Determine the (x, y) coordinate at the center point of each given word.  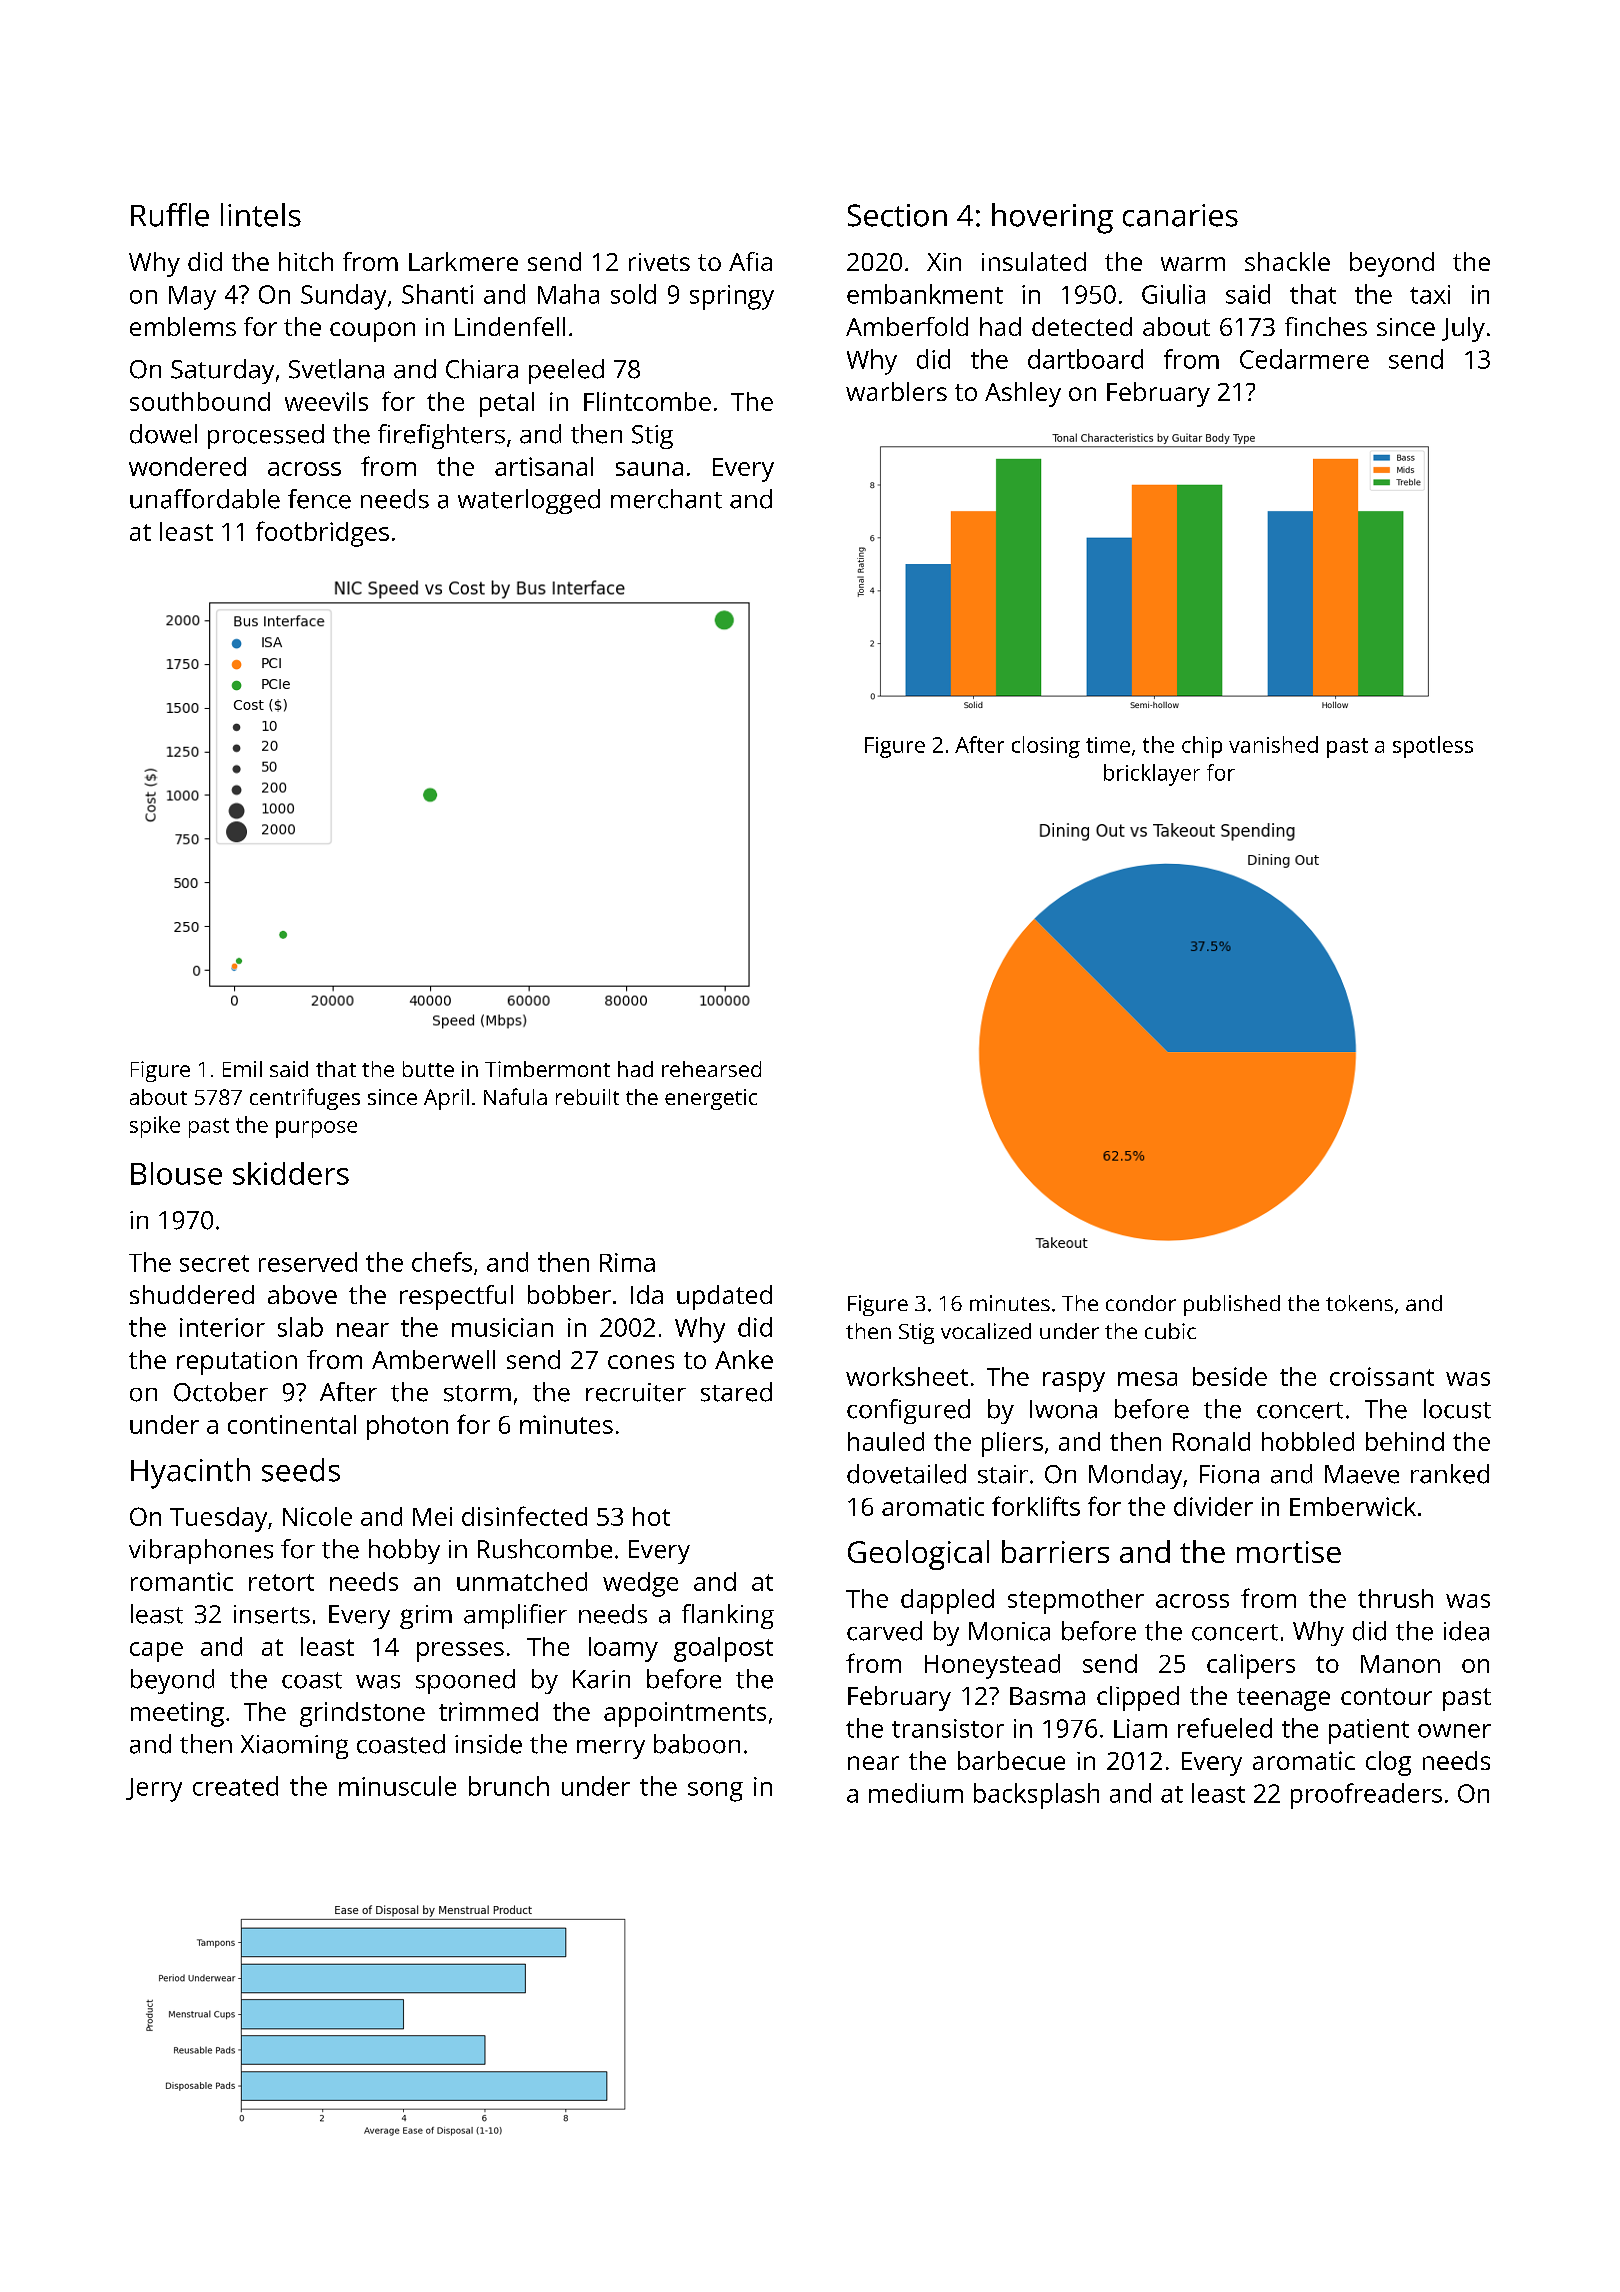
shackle (1287, 261)
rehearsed (711, 1069)
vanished (1273, 744)
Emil (242, 1069)
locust (1457, 1409)
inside (488, 1744)
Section (897, 215)
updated (724, 1297)
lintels (261, 215)
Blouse (176, 1173)
